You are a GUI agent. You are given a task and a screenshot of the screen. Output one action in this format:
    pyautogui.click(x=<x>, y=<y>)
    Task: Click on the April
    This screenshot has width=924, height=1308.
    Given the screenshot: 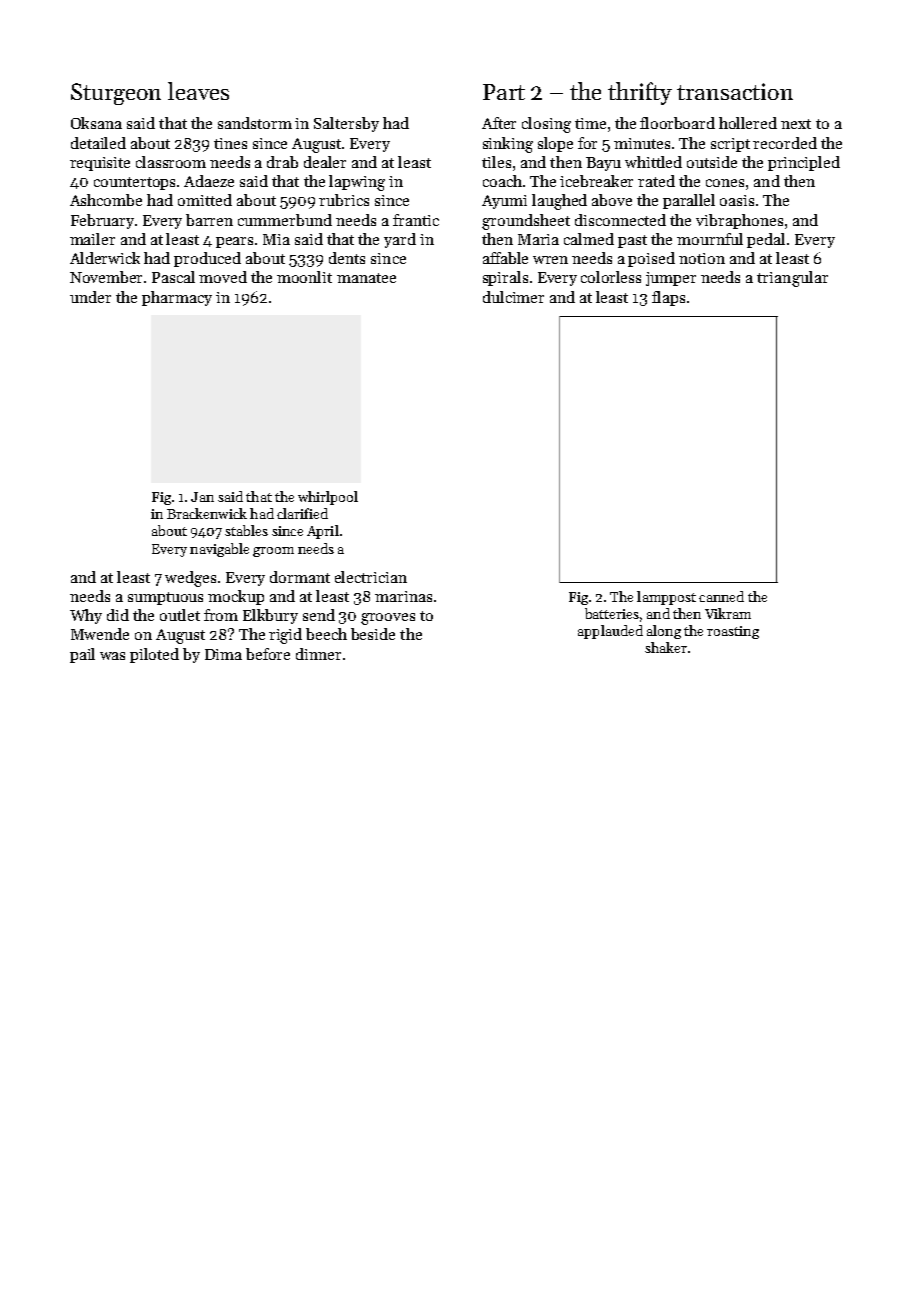 What is the action you would take?
    pyautogui.click(x=323, y=532)
